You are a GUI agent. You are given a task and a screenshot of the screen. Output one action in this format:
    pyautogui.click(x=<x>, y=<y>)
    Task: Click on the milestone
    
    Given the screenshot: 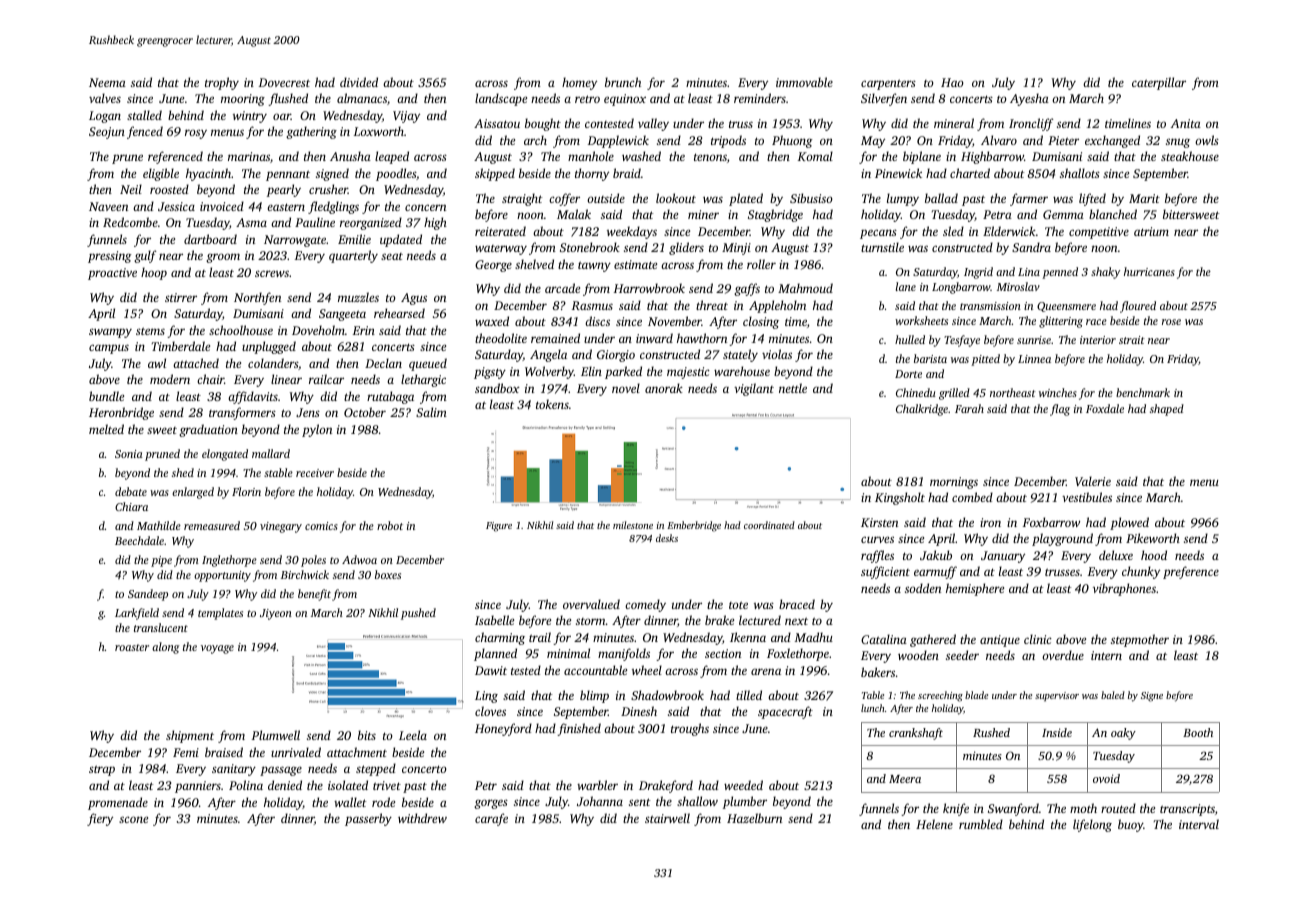 What is the action you would take?
    pyautogui.click(x=633, y=525)
